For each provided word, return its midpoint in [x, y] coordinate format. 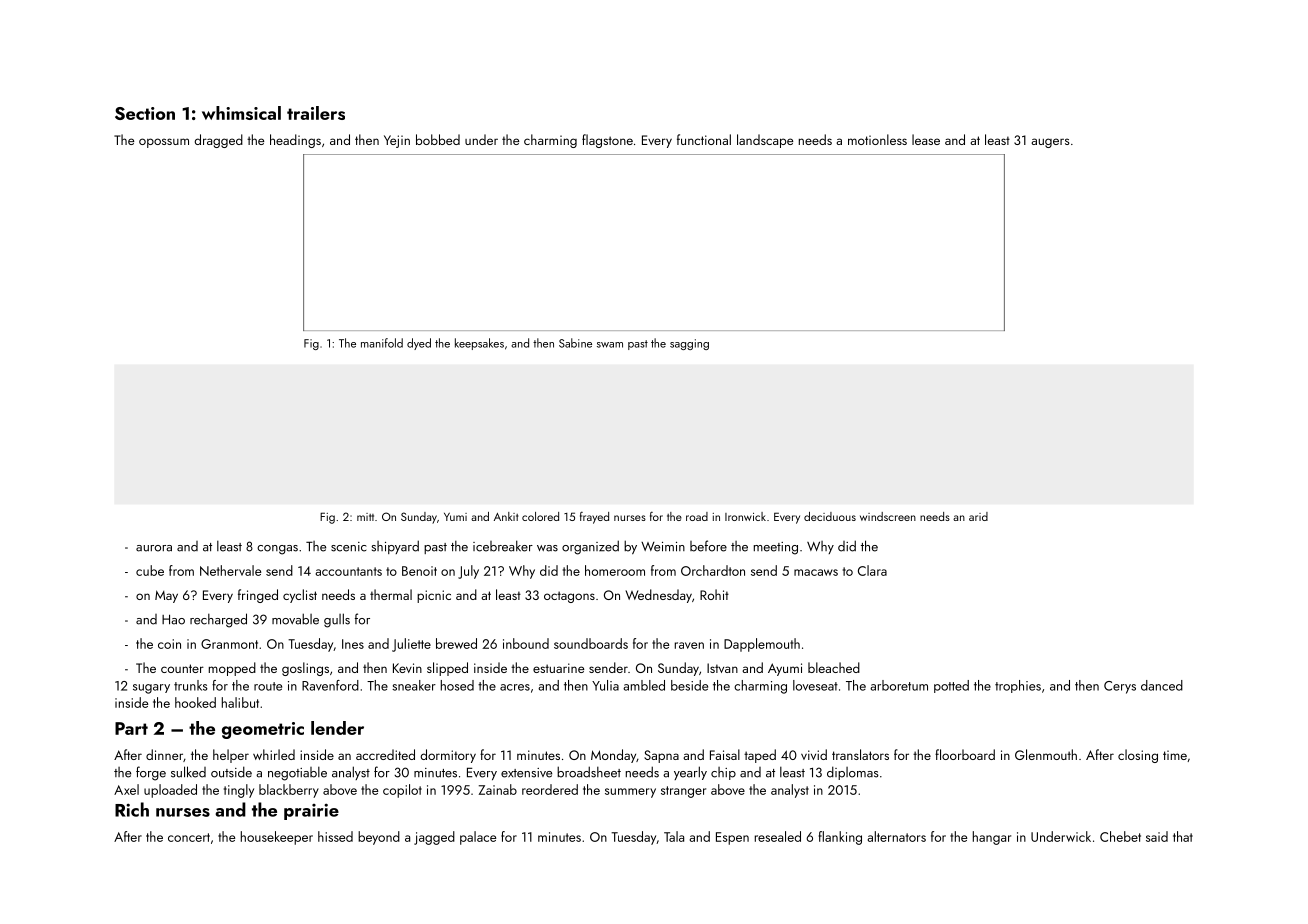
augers [1050, 143]
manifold [382, 343]
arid [978, 516]
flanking [840, 838]
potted [951, 686]
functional [704, 139]
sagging [689, 344]
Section [145, 113]
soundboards [591, 643]
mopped [232, 669]
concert [189, 837]
